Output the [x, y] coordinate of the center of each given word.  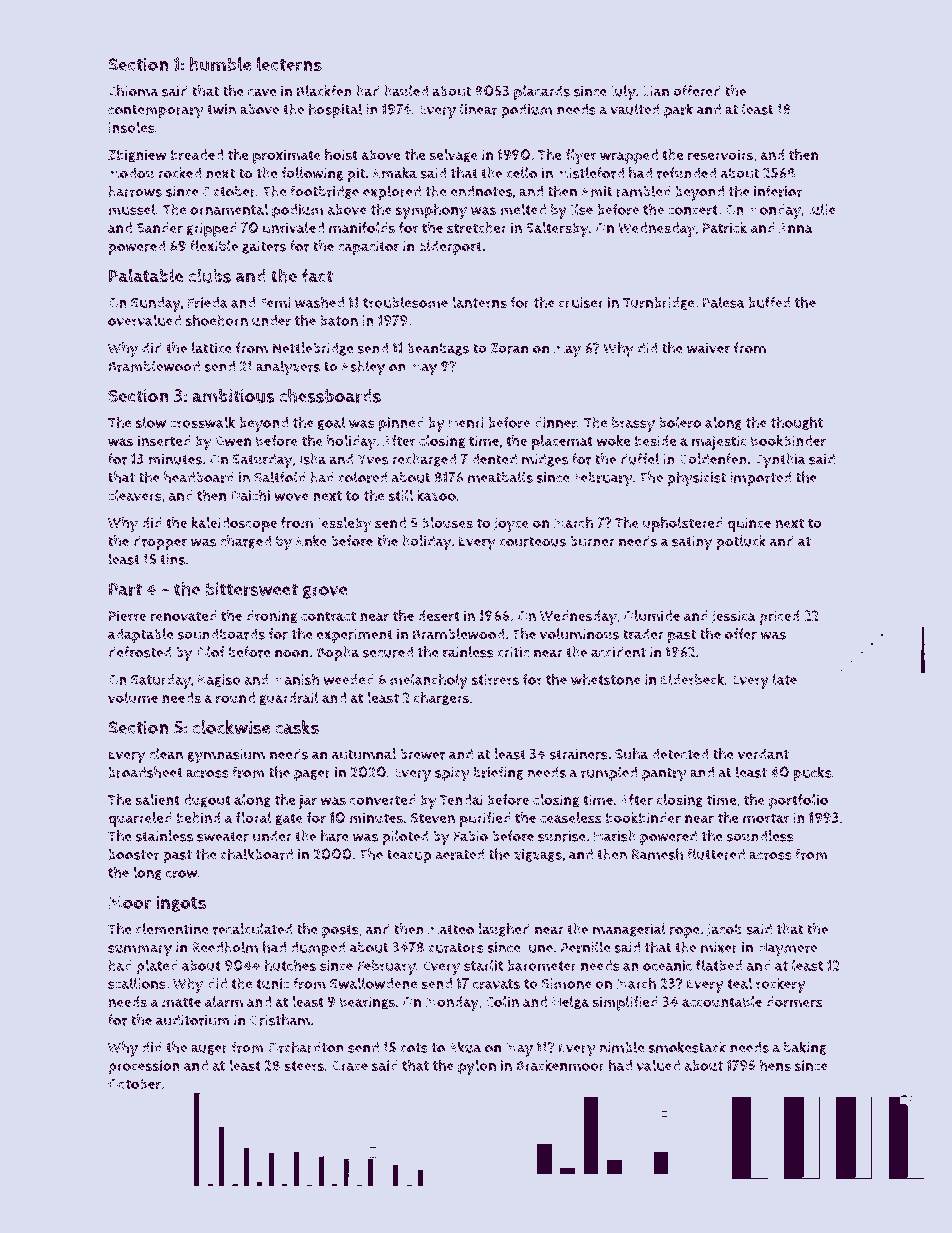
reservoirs [720, 155]
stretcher [477, 228]
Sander [159, 228]
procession [144, 1067]
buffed [769, 302]
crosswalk [202, 422]
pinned [401, 424]
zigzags [538, 855]
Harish [615, 836]
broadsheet [145, 772]
